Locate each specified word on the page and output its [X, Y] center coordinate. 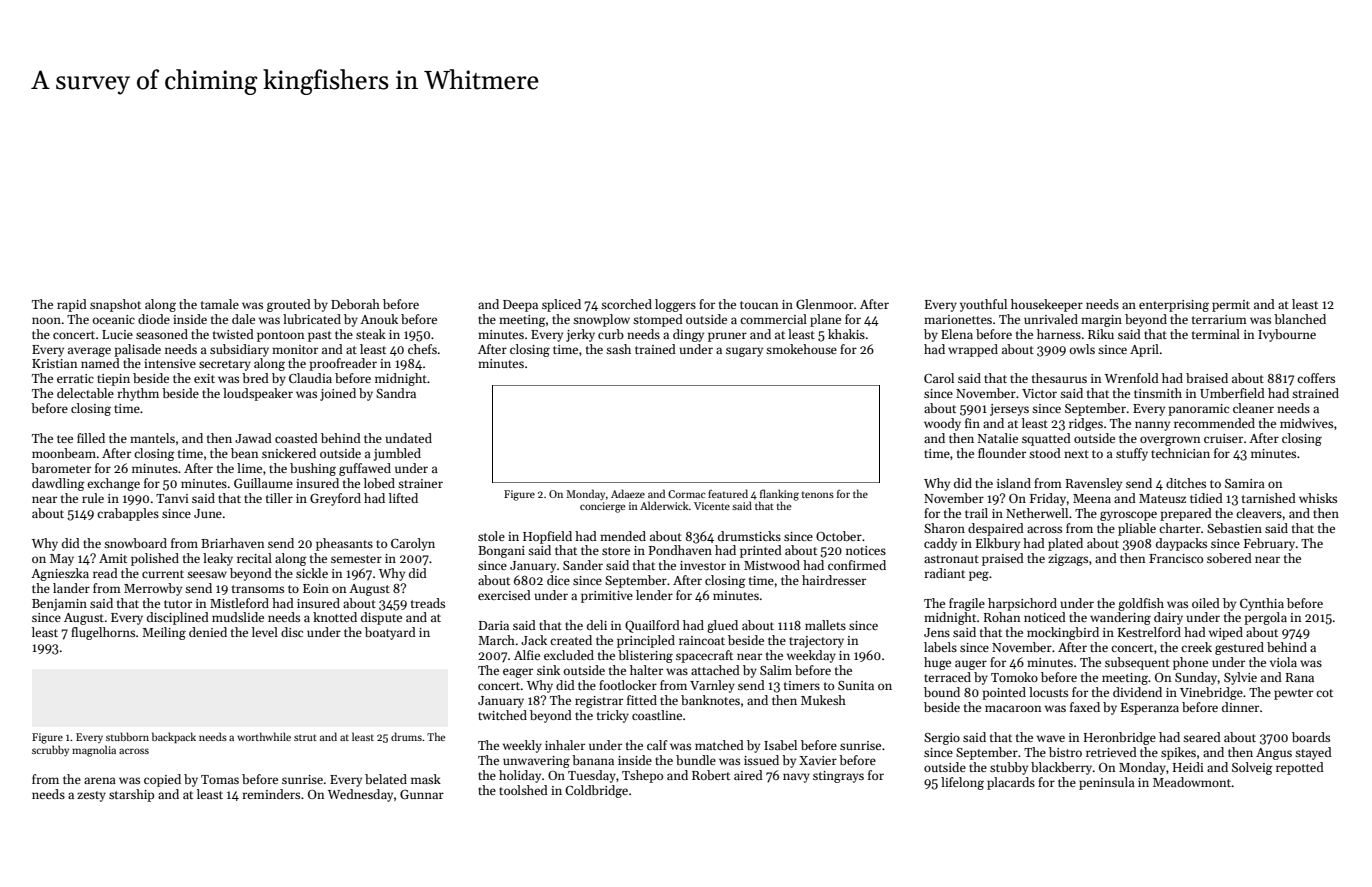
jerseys [1009, 410]
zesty [91, 796]
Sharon [944, 528]
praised [1003, 559]
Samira [1245, 483]
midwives [1306, 423]
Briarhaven [233, 543]
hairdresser [834, 580]
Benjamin [59, 605]
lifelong [962, 783]
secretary [225, 365]
